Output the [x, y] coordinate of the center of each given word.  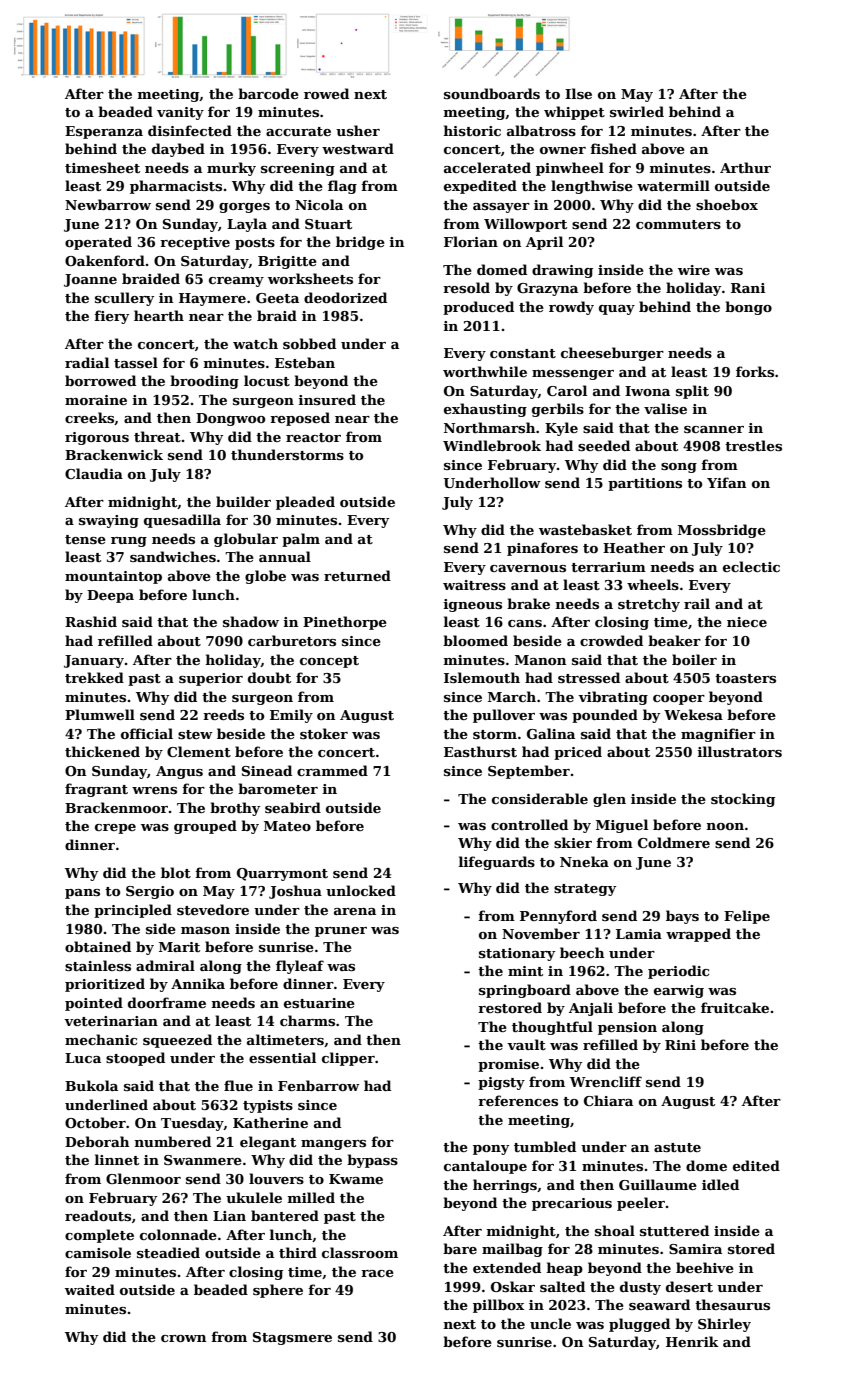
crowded [611, 640]
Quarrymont [282, 874]
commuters [678, 224]
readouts [98, 1215]
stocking [743, 800]
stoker [324, 733]
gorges [244, 208]
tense [85, 539]
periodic [678, 972]
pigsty [501, 1083]
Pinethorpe [345, 623]
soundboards [492, 93]
